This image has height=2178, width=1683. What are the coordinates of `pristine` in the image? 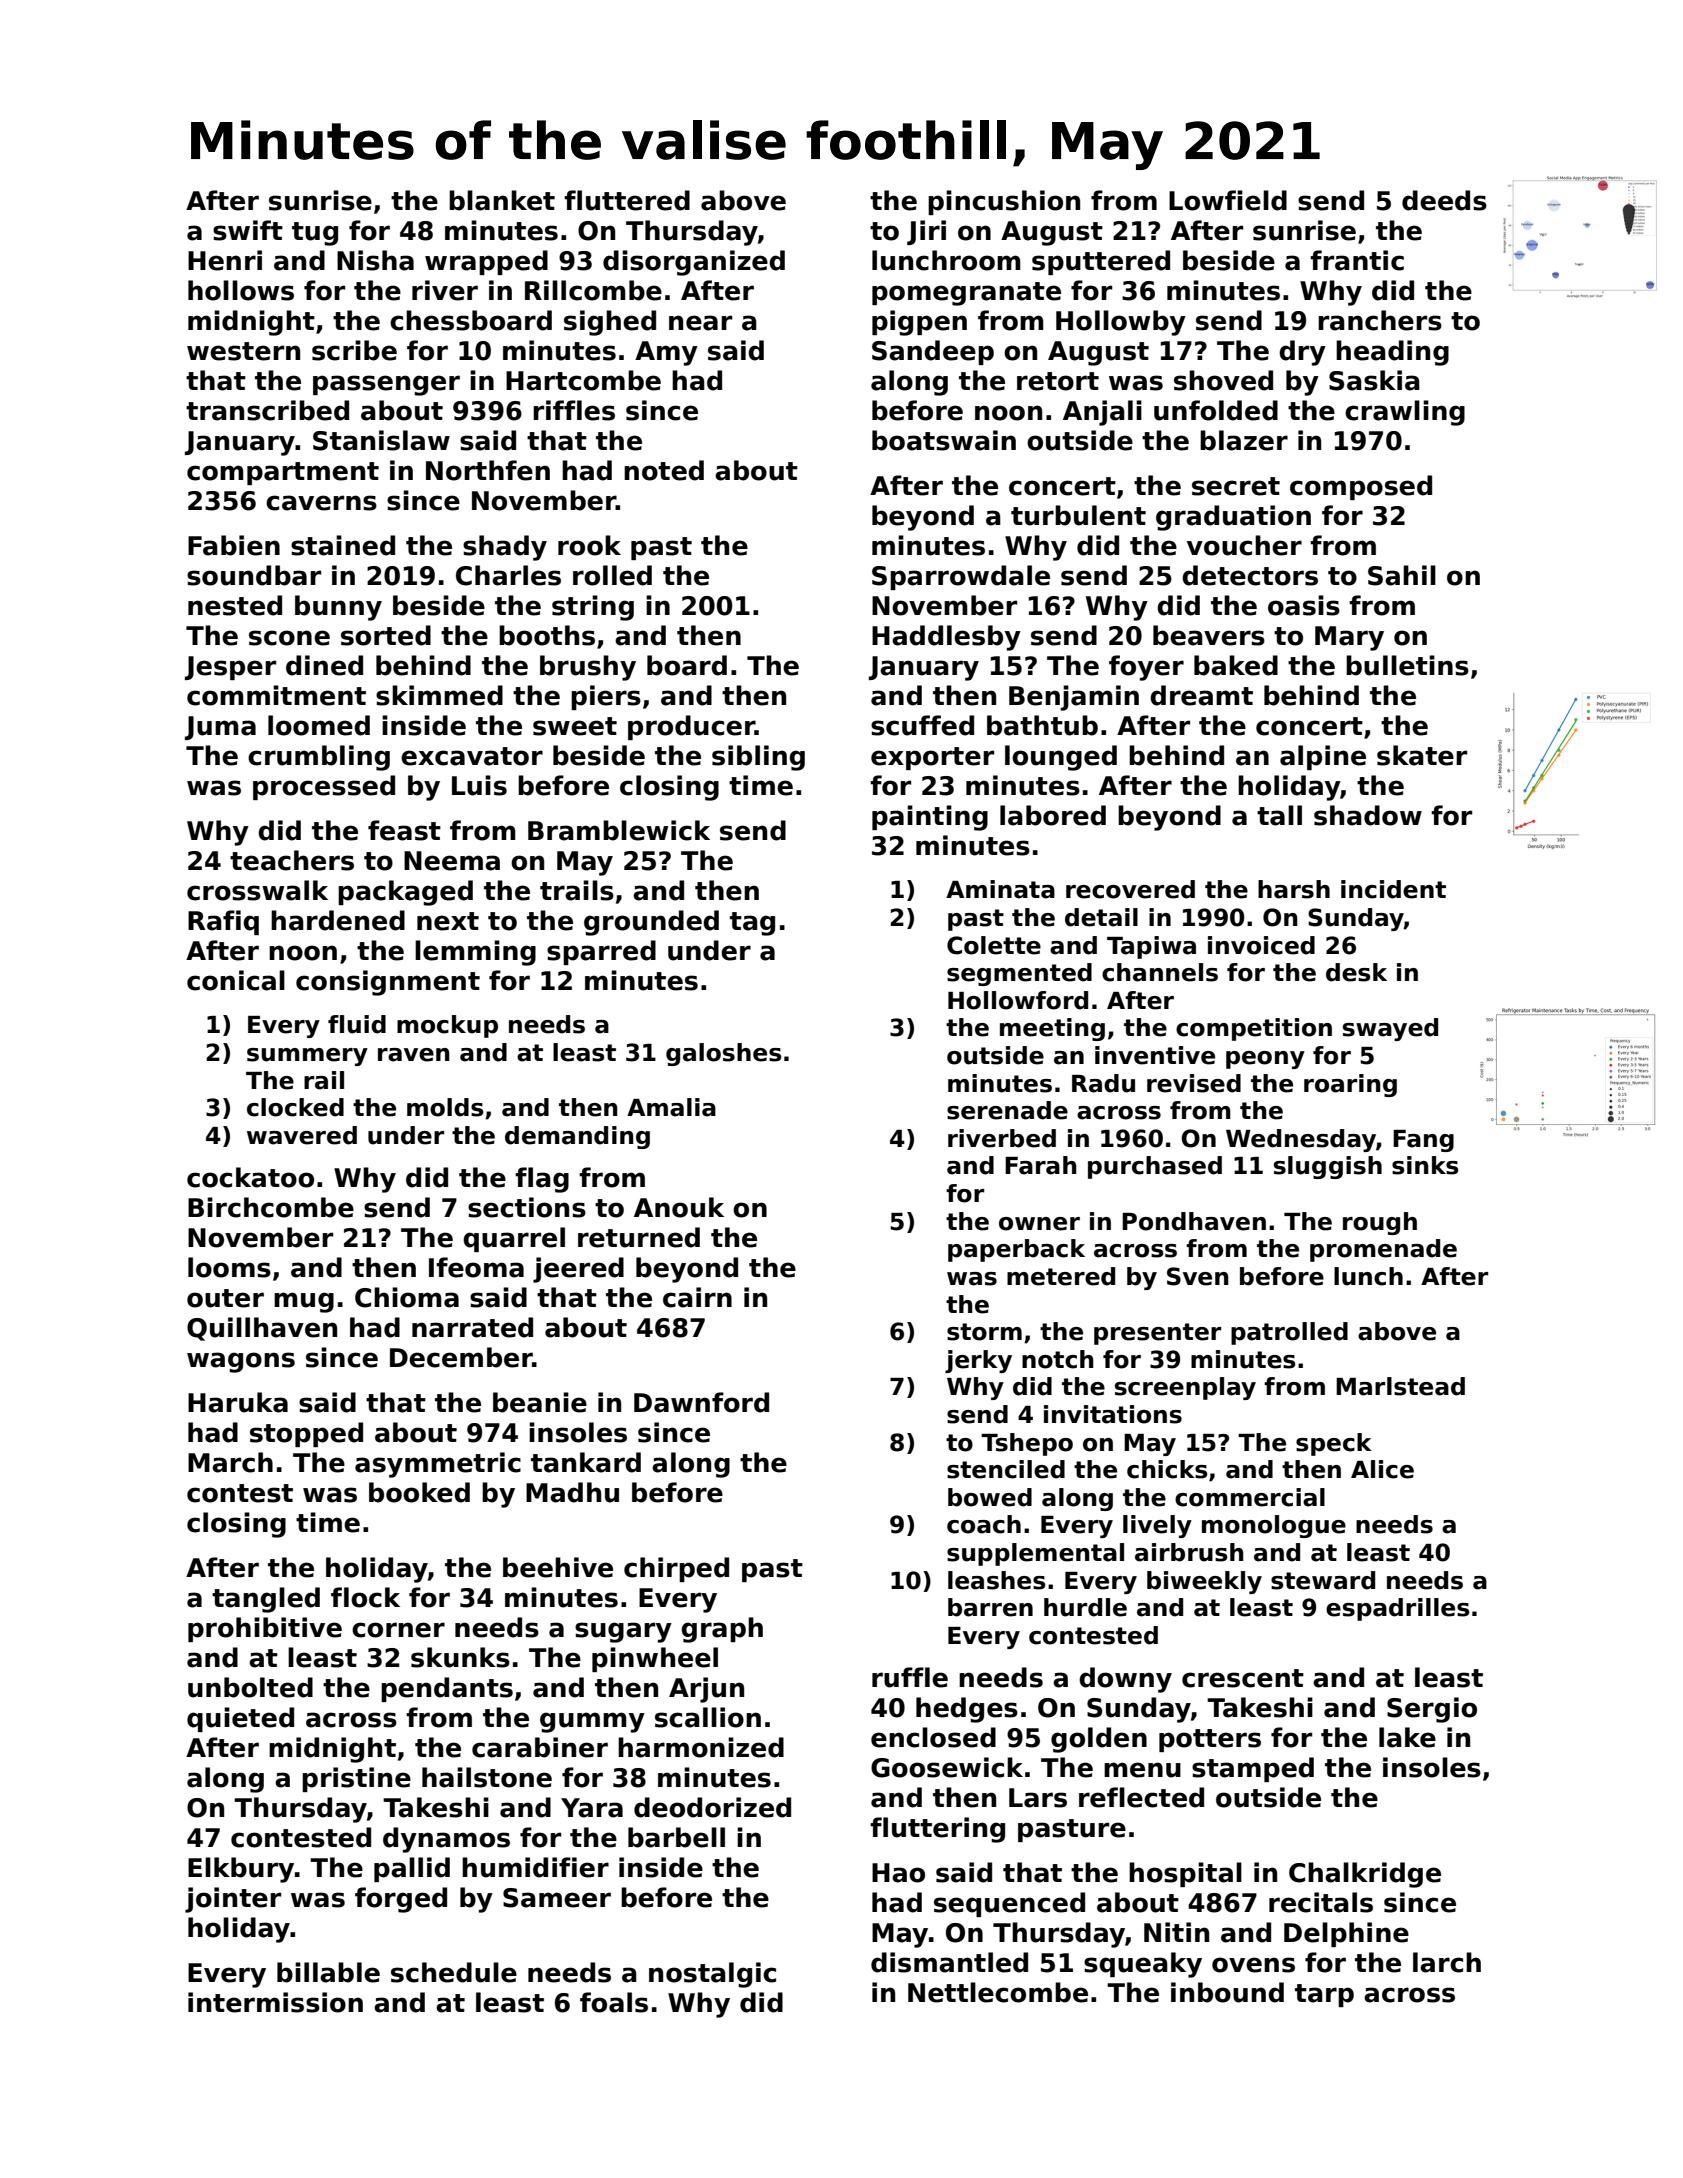 It's located at (356, 1779).
